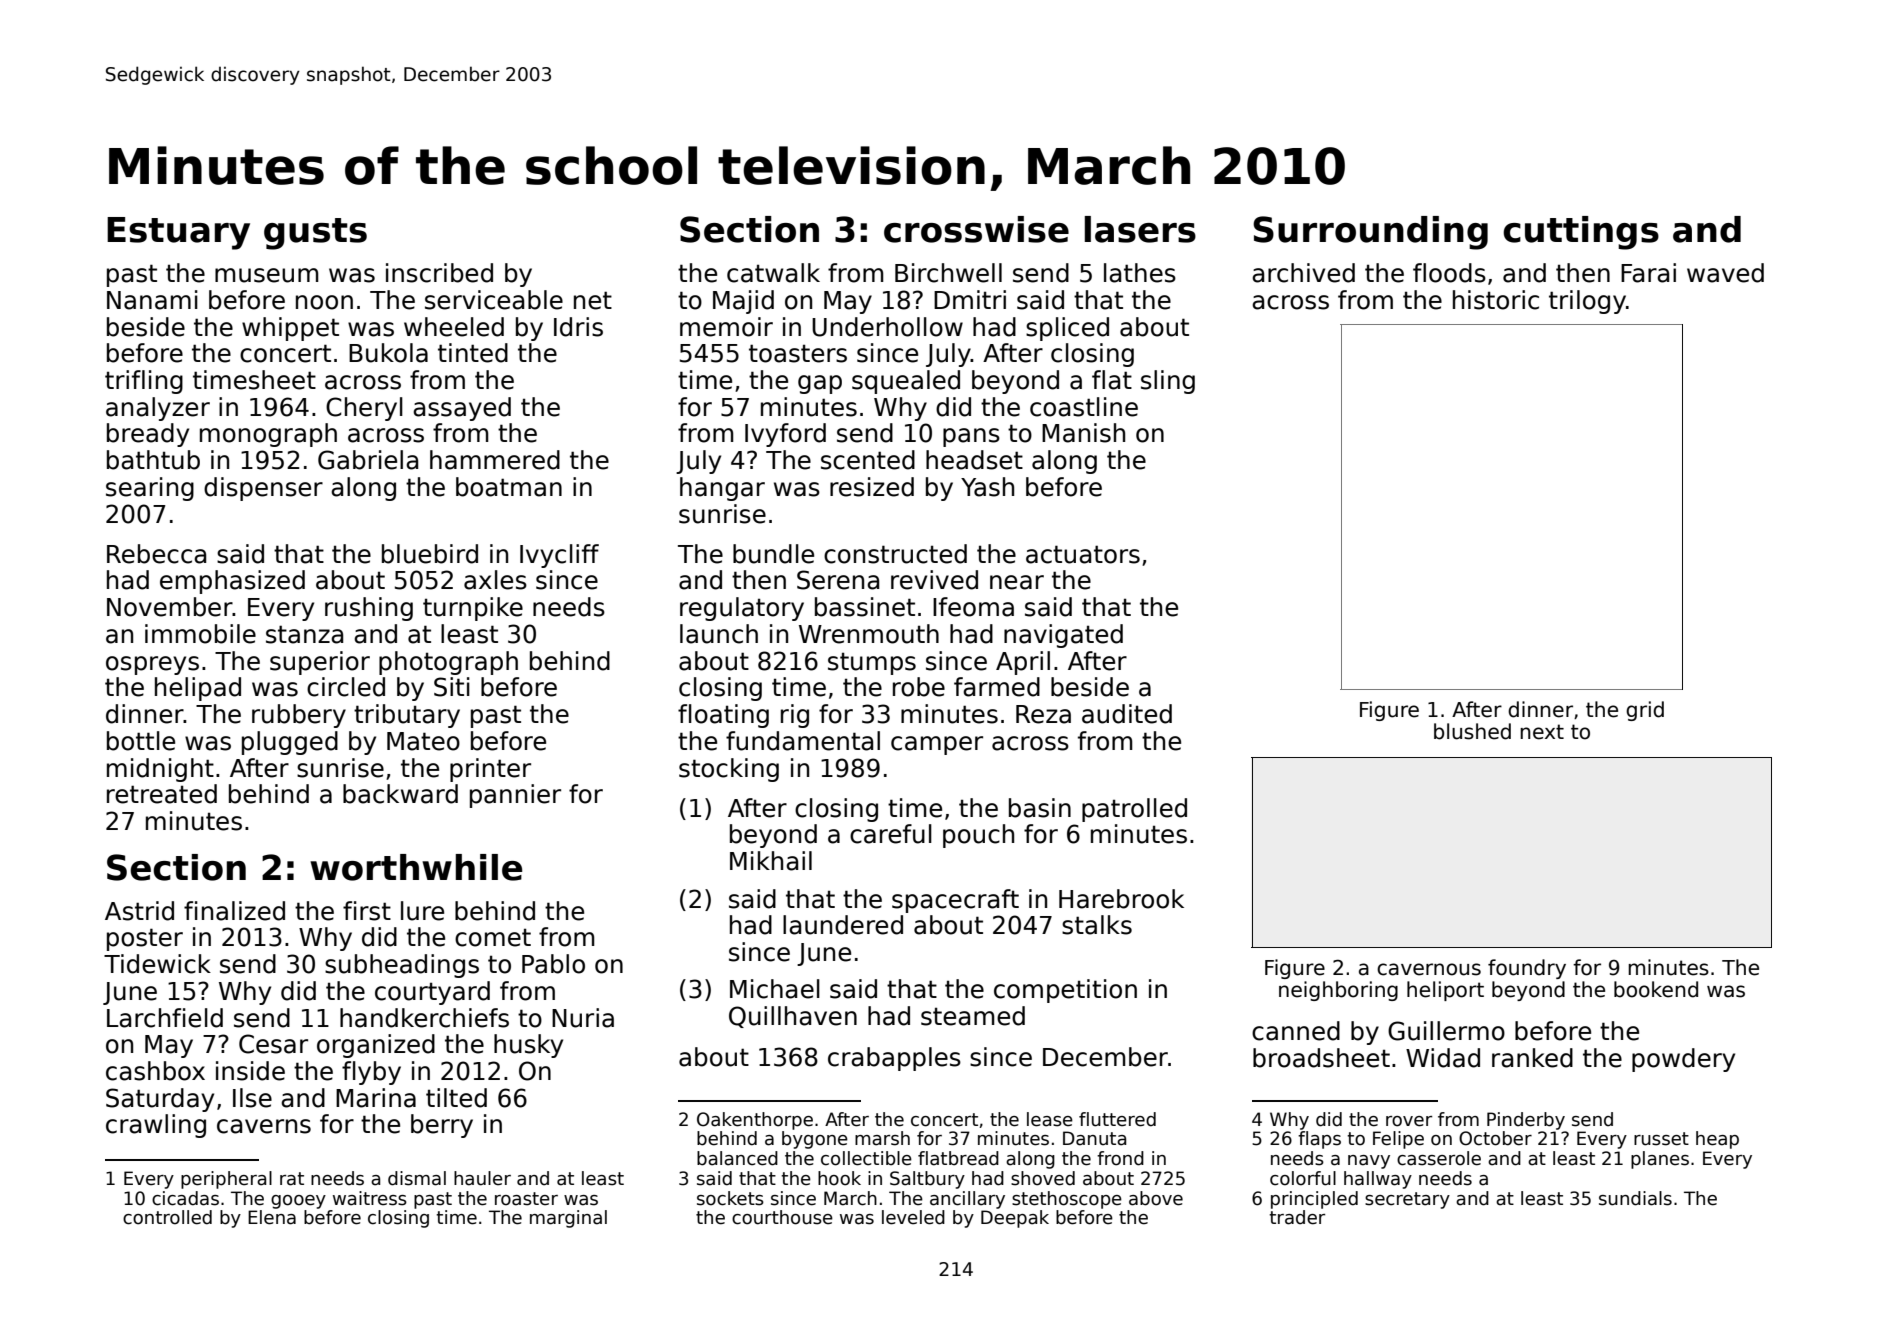 The height and width of the document is (1327, 1877). Describe the element at coordinates (439, 273) in the document. I see `inscribed` at that location.
